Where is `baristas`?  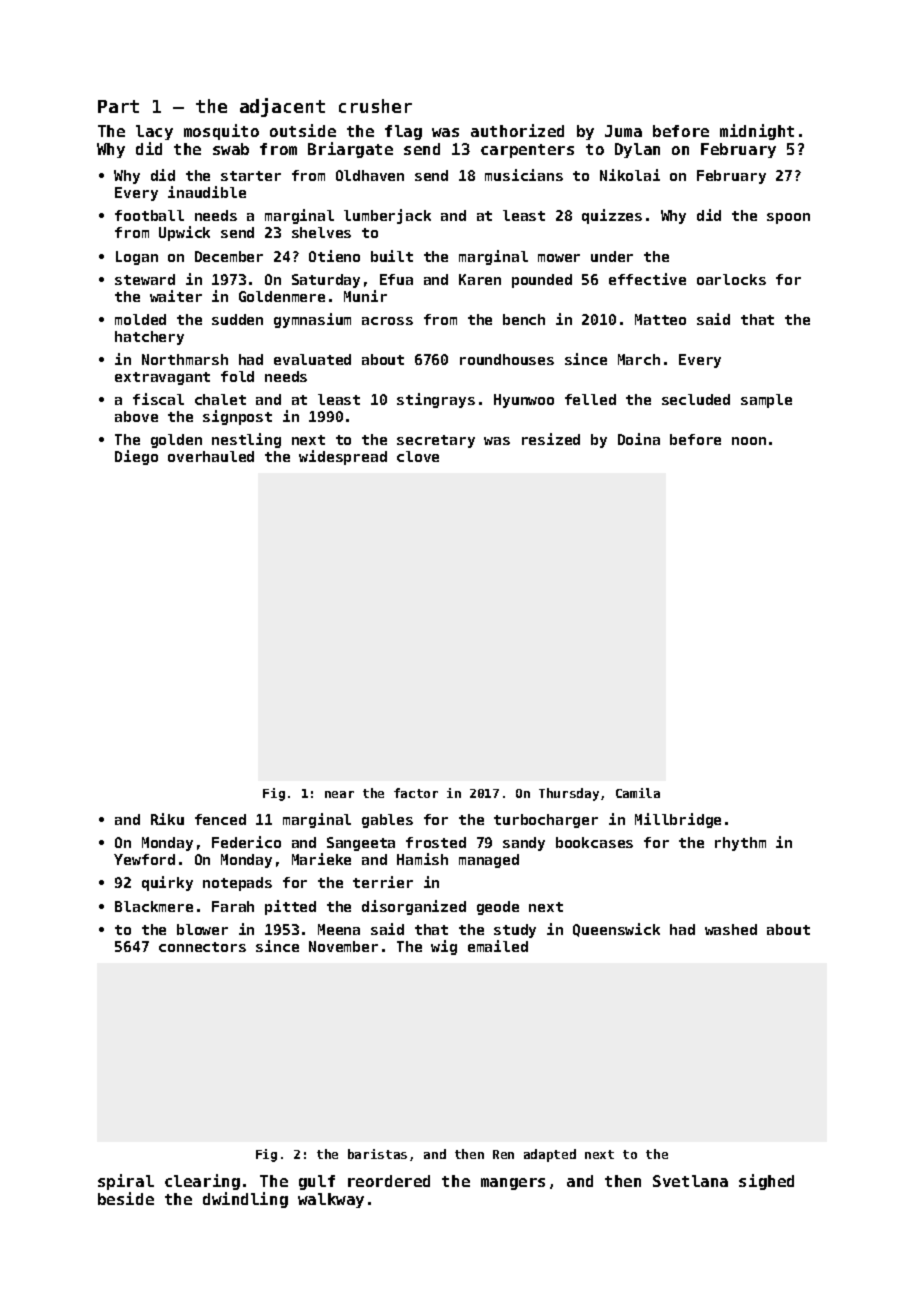 baristas is located at coordinates (377, 1154).
